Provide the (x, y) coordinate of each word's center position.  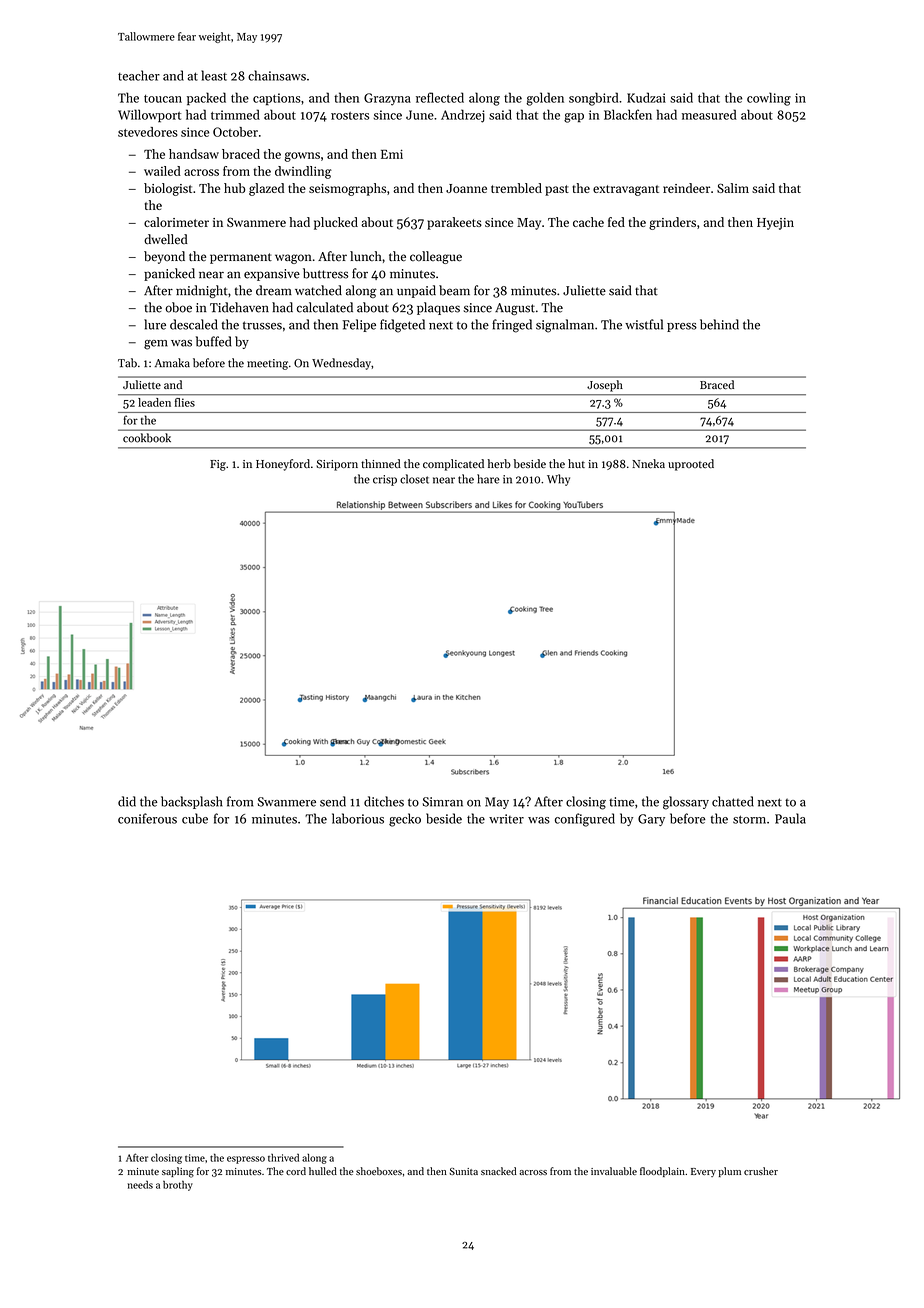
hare (488, 479)
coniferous (147, 818)
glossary (686, 803)
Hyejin (775, 224)
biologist (168, 189)
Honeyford (283, 465)
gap (574, 118)
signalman (565, 326)
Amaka (172, 363)
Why (558, 480)
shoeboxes (379, 1171)
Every (703, 1172)
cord (296, 1171)
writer (506, 819)
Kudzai (646, 97)
